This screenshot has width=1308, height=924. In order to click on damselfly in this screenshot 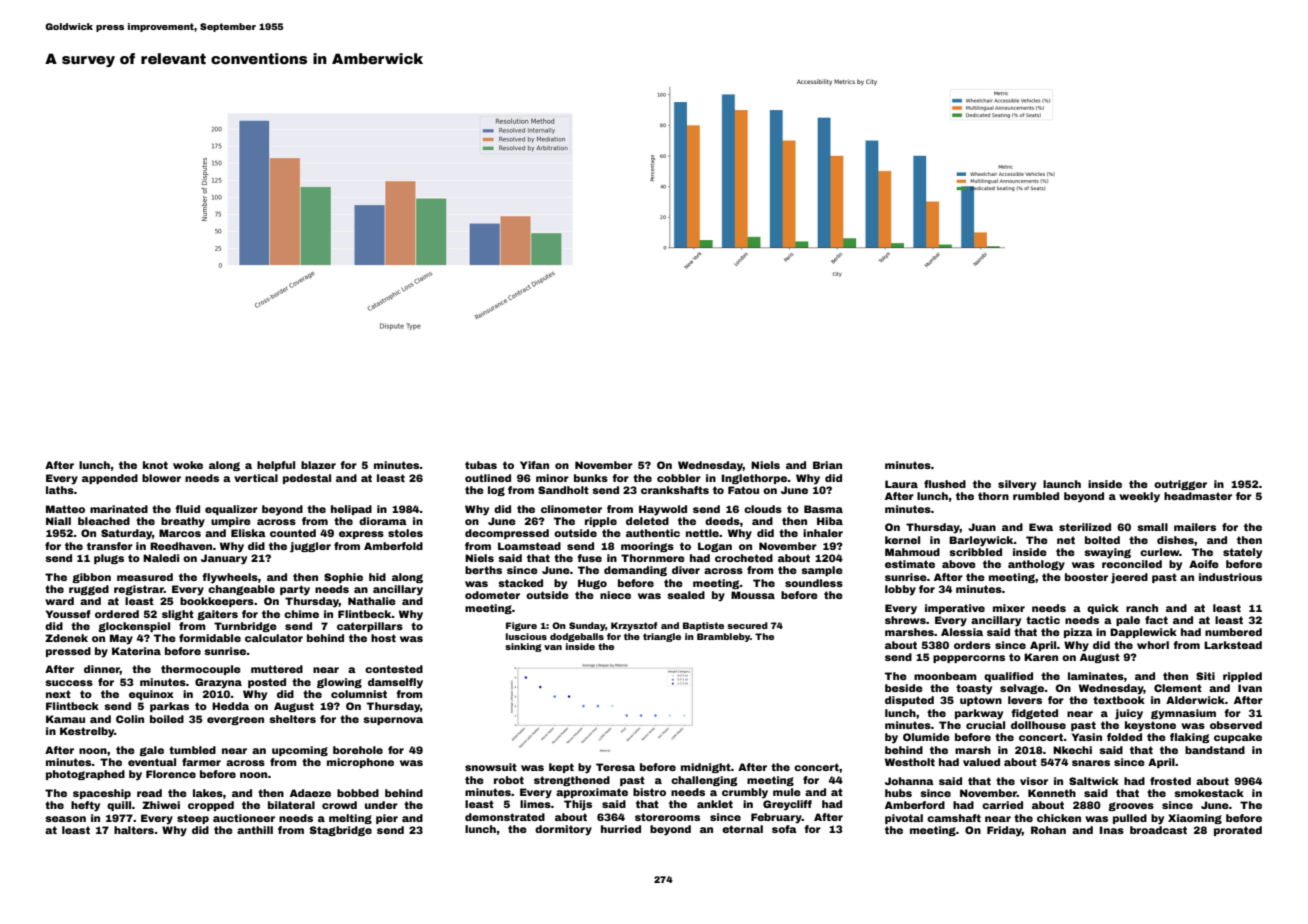, I will do `click(395, 683)`.
